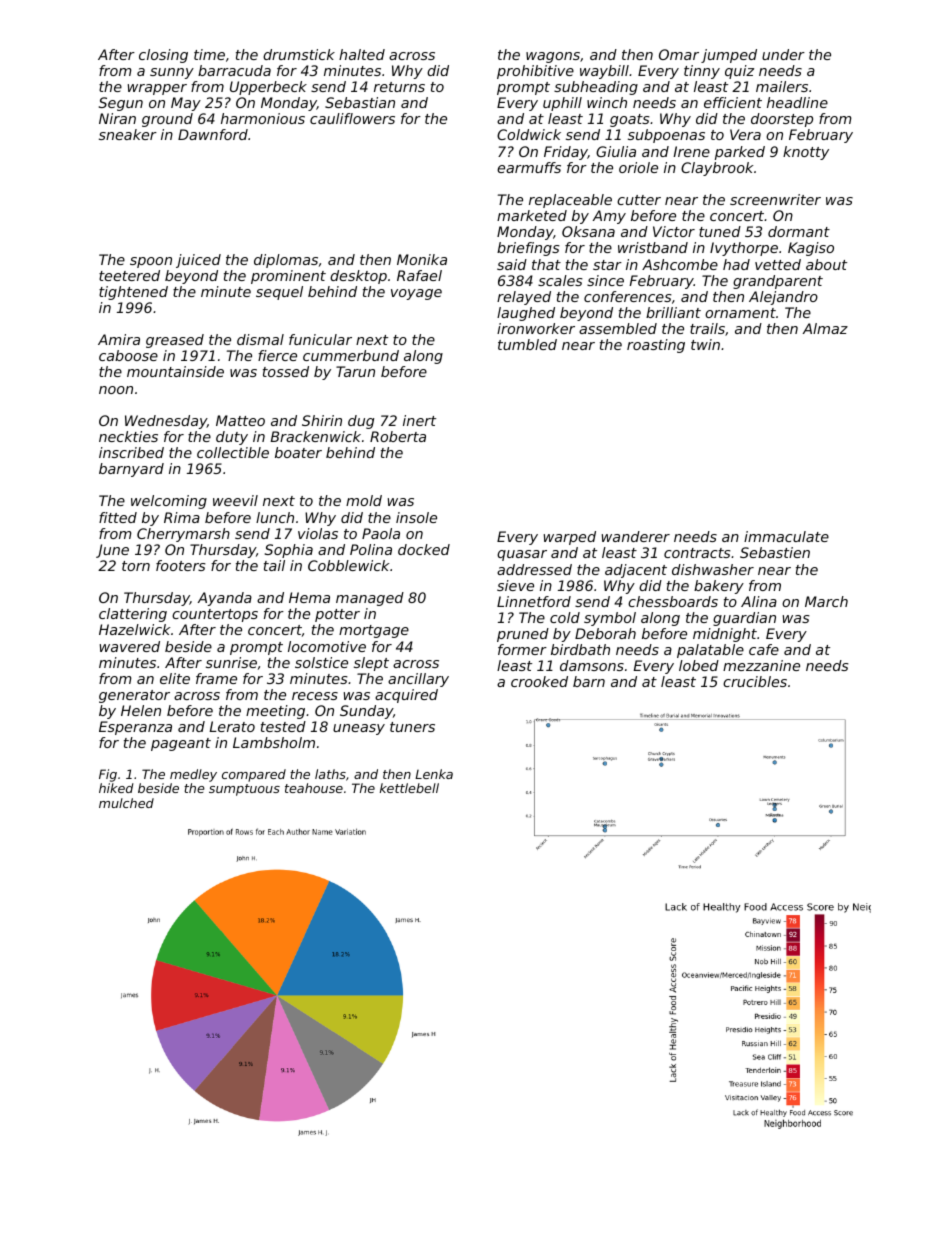 The height and width of the screenshot is (1233, 952). Describe the element at coordinates (729, 56) in the screenshot. I see `jumped` at that location.
